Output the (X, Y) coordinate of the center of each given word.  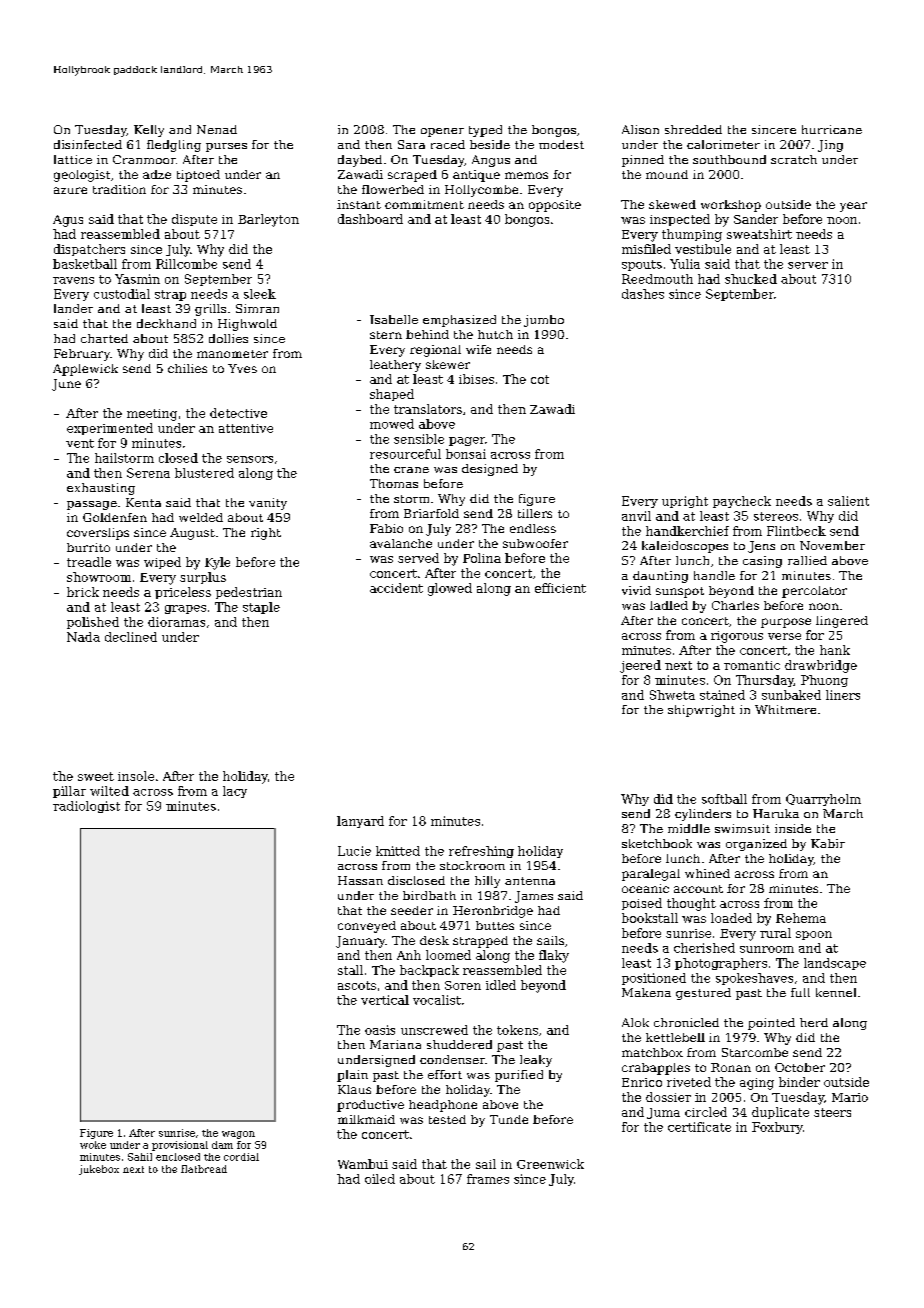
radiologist (86, 807)
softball (724, 799)
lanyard (360, 822)
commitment (424, 204)
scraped (412, 176)
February (82, 355)
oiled (380, 1179)
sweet (96, 776)
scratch (794, 159)
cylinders (703, 815)
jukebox (99, 1170)
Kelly (149, 131)
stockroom (472, 865)
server (808, 265)
